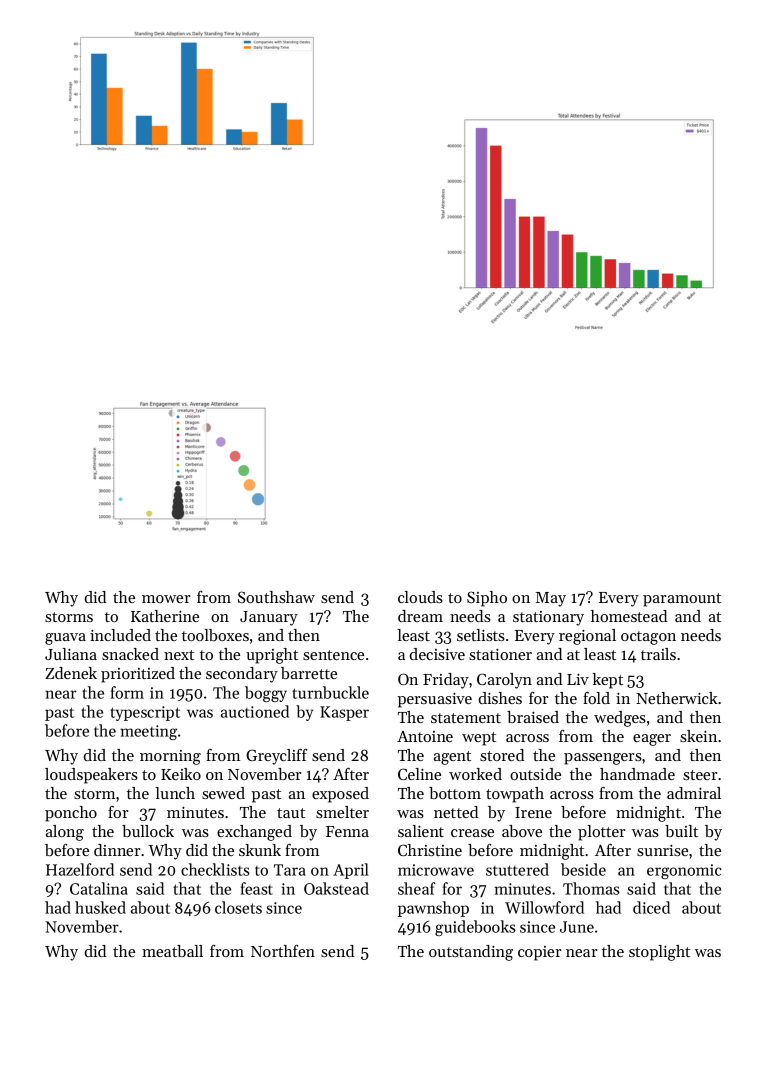 The image size is (767, 1088). Describe the element at coordinates (487, 599) in the screenshot. I see `Sipho` at that location.
